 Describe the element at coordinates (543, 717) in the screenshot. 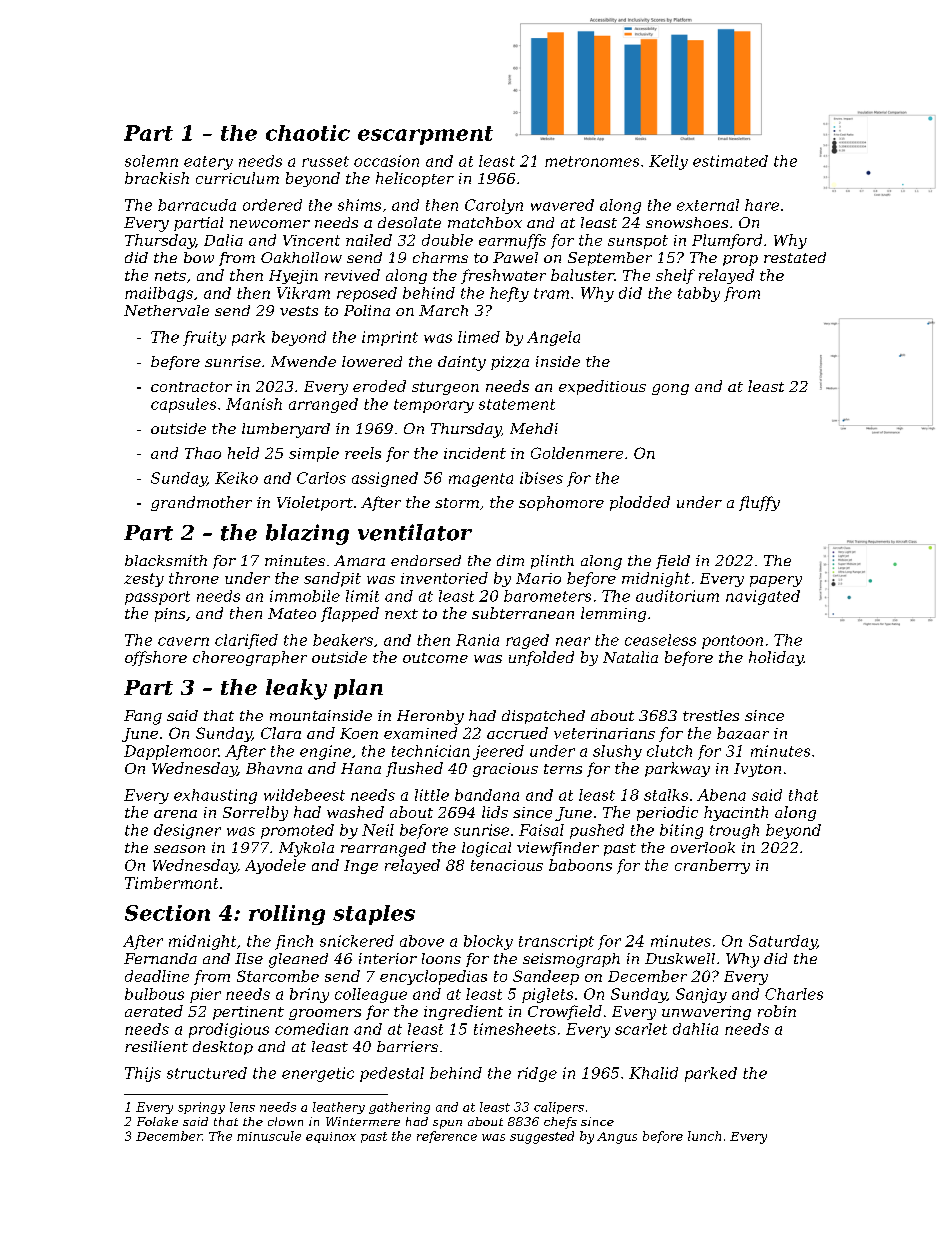

I see `dispatched` at that location.
